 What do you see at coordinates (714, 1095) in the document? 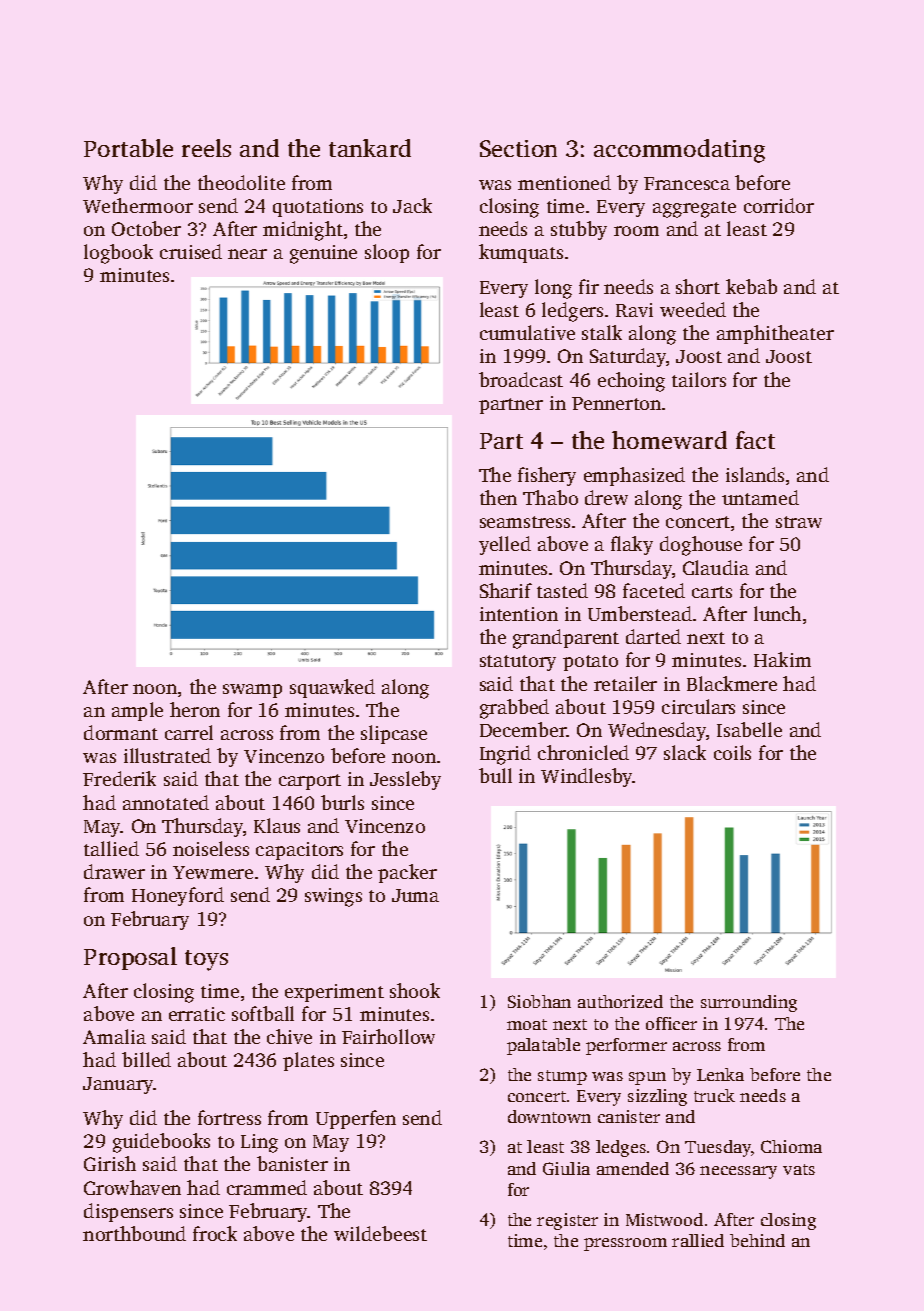
I see `truck` at bounding box center [714, 1095].
